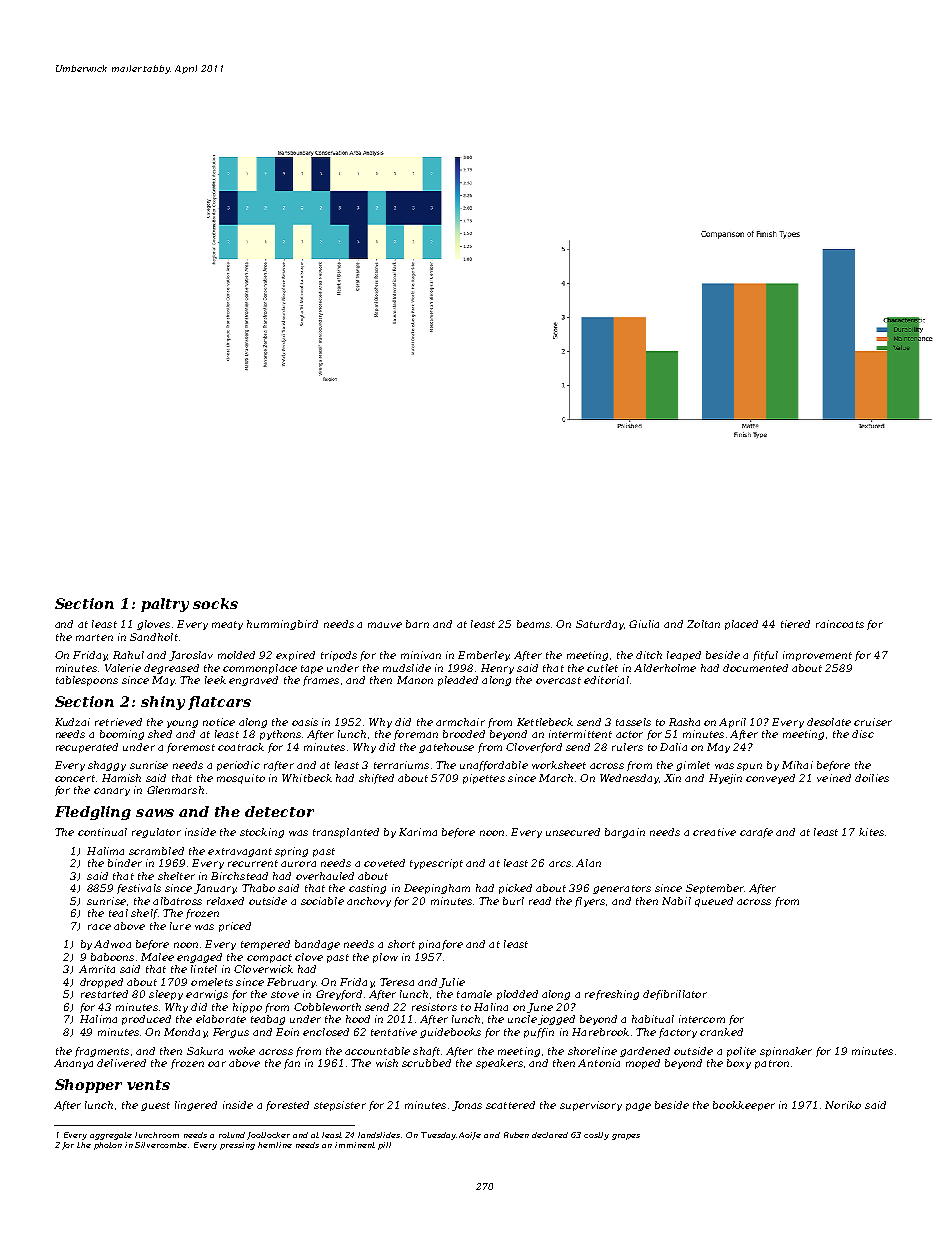  Describe the element at coordinates (268, 1020) in the screenshot. I see `teabag` at that location.
